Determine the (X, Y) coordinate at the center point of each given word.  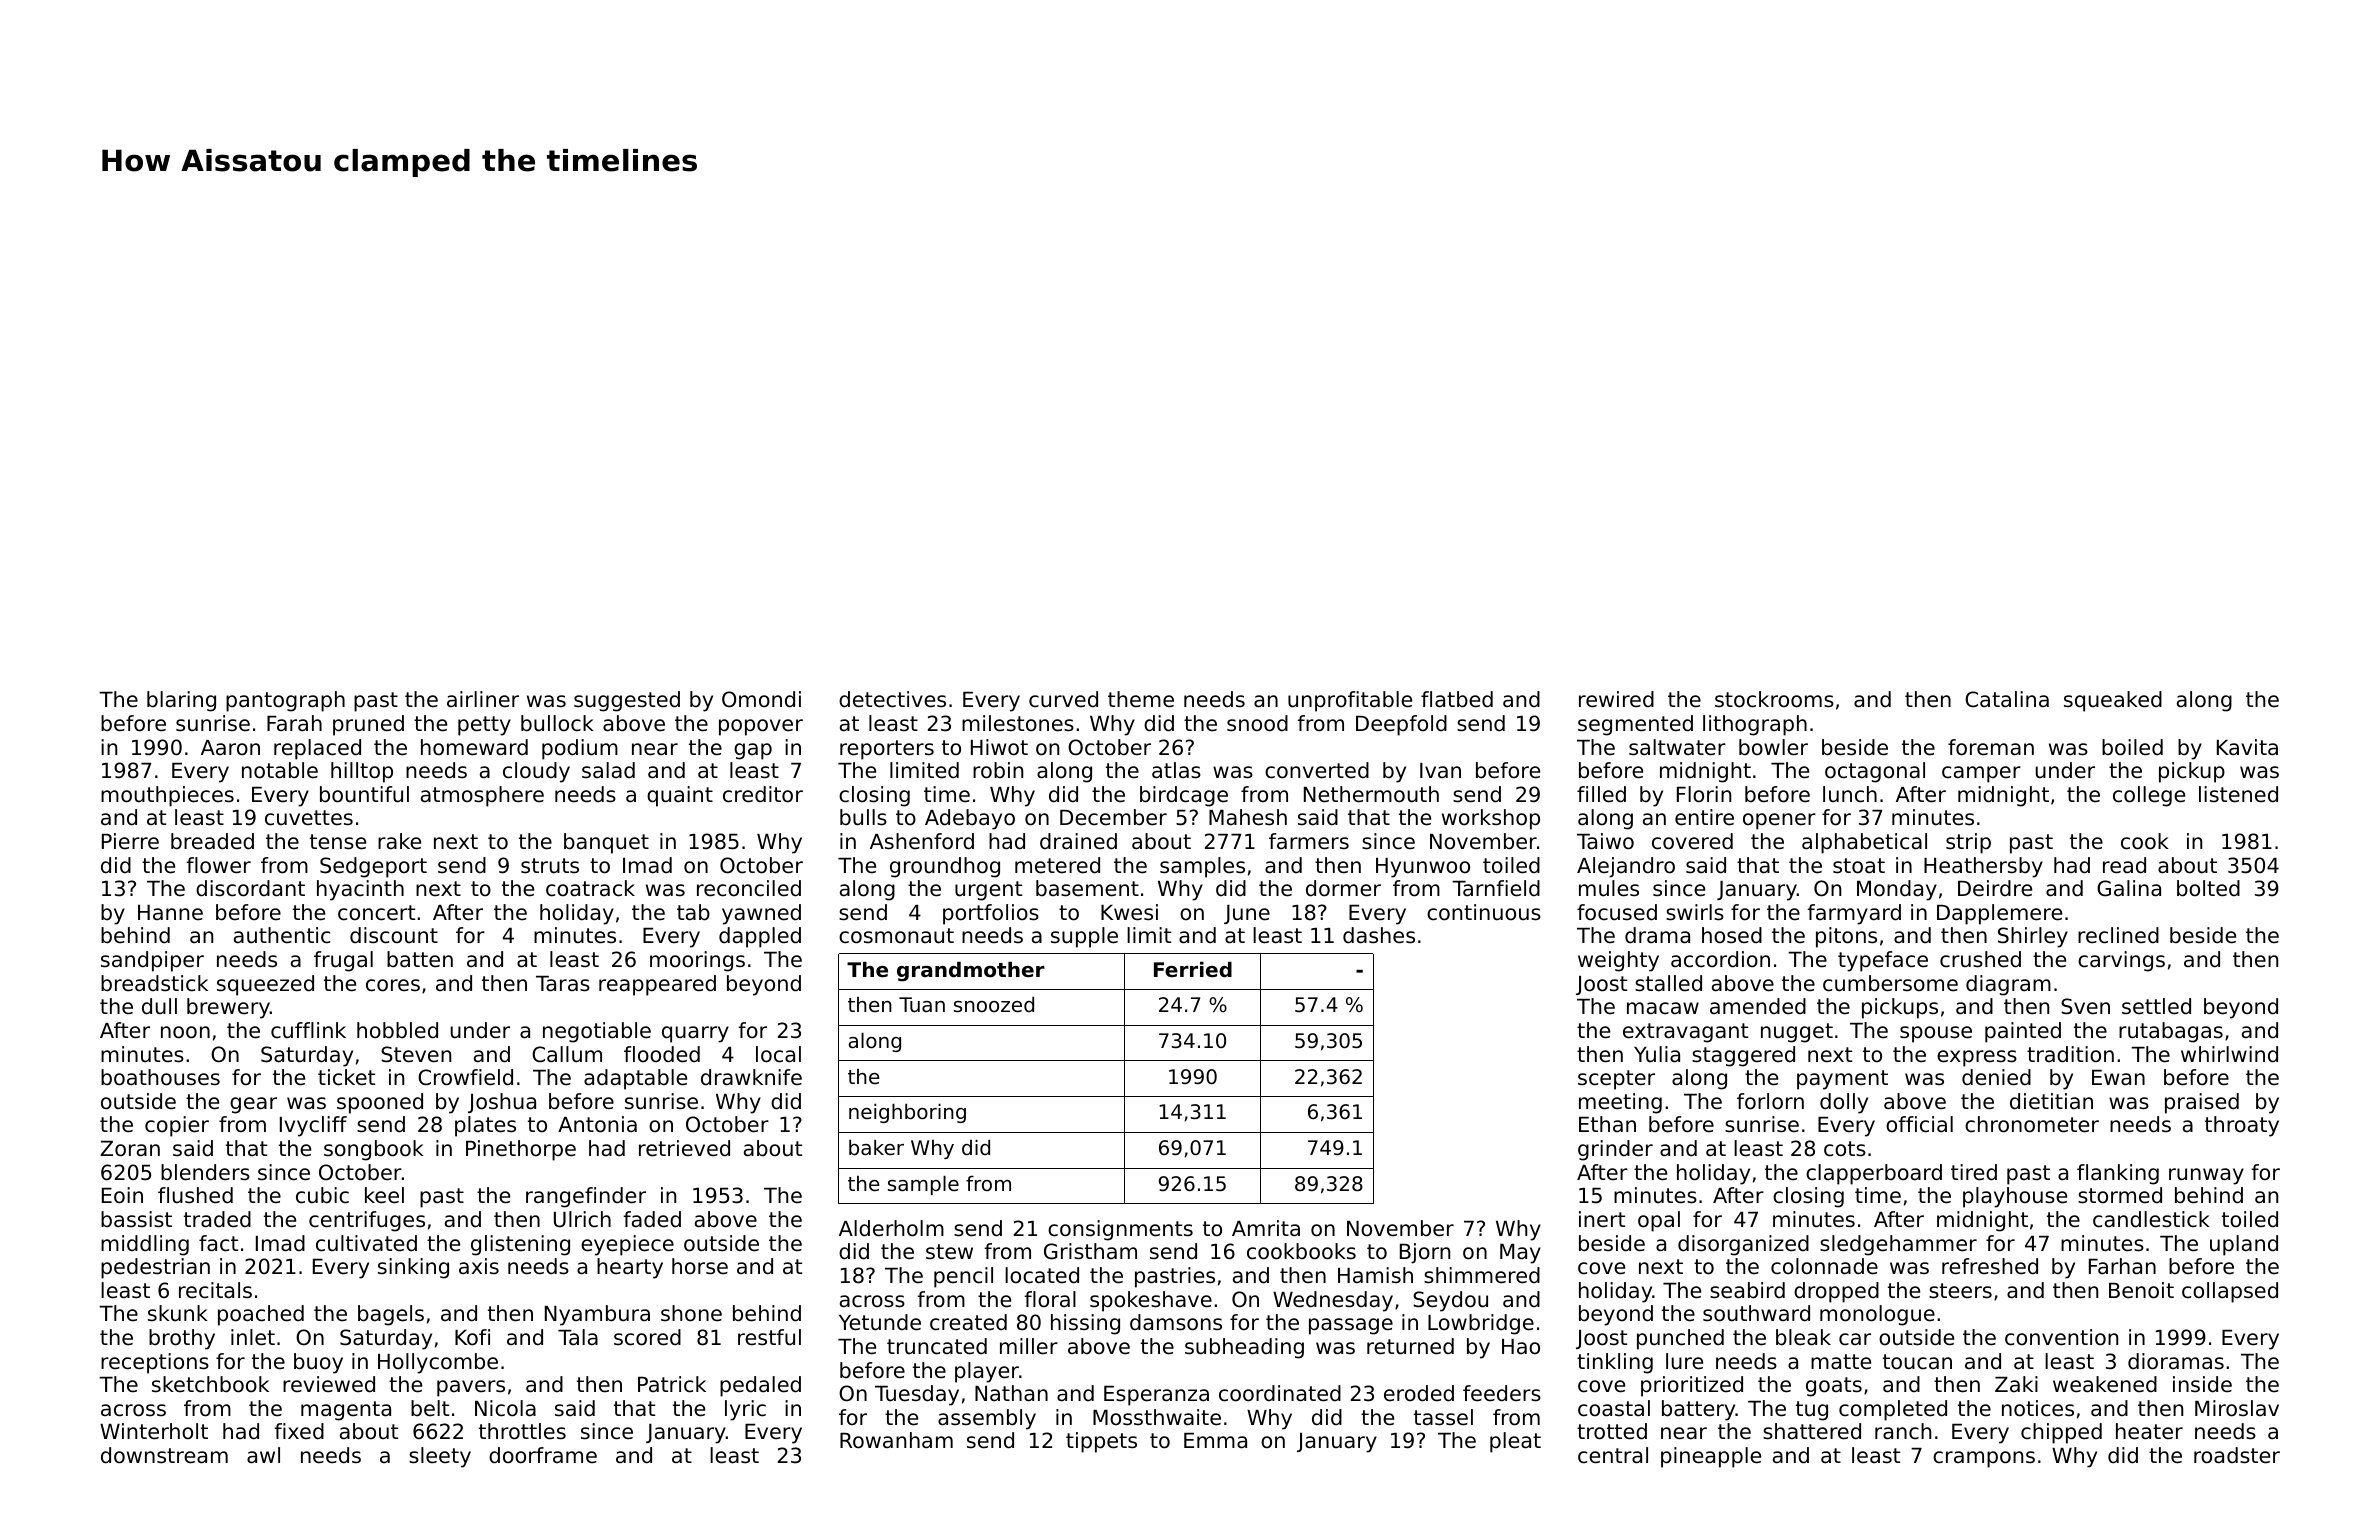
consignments (1120, 1230)
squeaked (2113, 701)
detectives (892, 699)
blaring (181, 701)
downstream (164, 1455)
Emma (1215, 1441)
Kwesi (1129, 912)
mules (1609, 888)
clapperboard (1874, 1174)
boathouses (160, 1077)
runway (2206, 1176)
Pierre (130, 841)
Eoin (122, 1195)
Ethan (1607, 1124)
